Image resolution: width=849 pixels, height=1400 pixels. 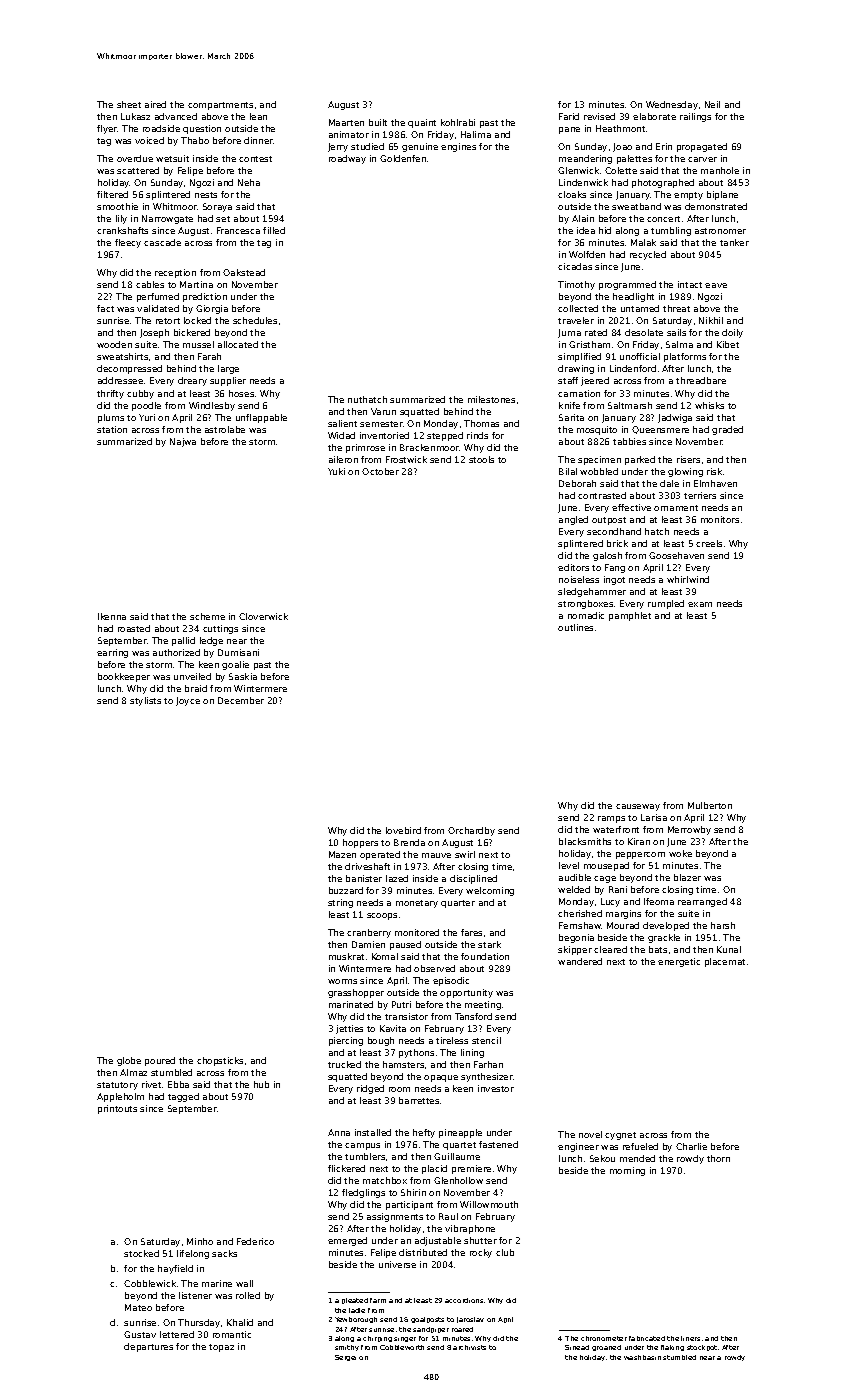 I want to click on rolled, so click(x=248, y=1295).
